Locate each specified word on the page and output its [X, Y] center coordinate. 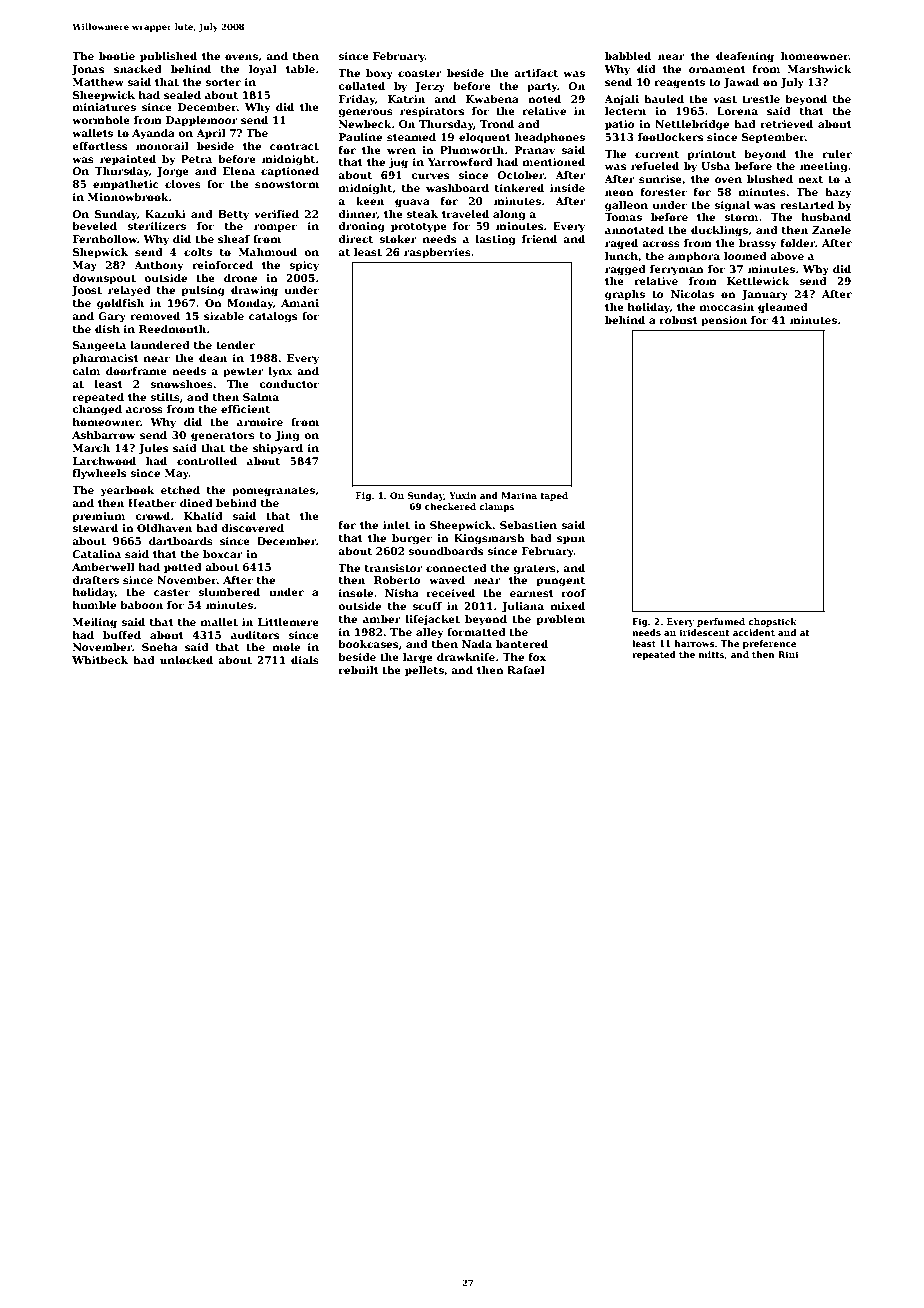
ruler [837, 154]
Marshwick [820, 69]
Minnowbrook [128, 197]
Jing [287, 436]
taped [554, 496]
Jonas [87, 70]
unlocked [186, 660]
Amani [300, 303]
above [787, 256]
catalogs [273, 317]
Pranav [535, 150]
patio [620, 125]
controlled [207, 461]
